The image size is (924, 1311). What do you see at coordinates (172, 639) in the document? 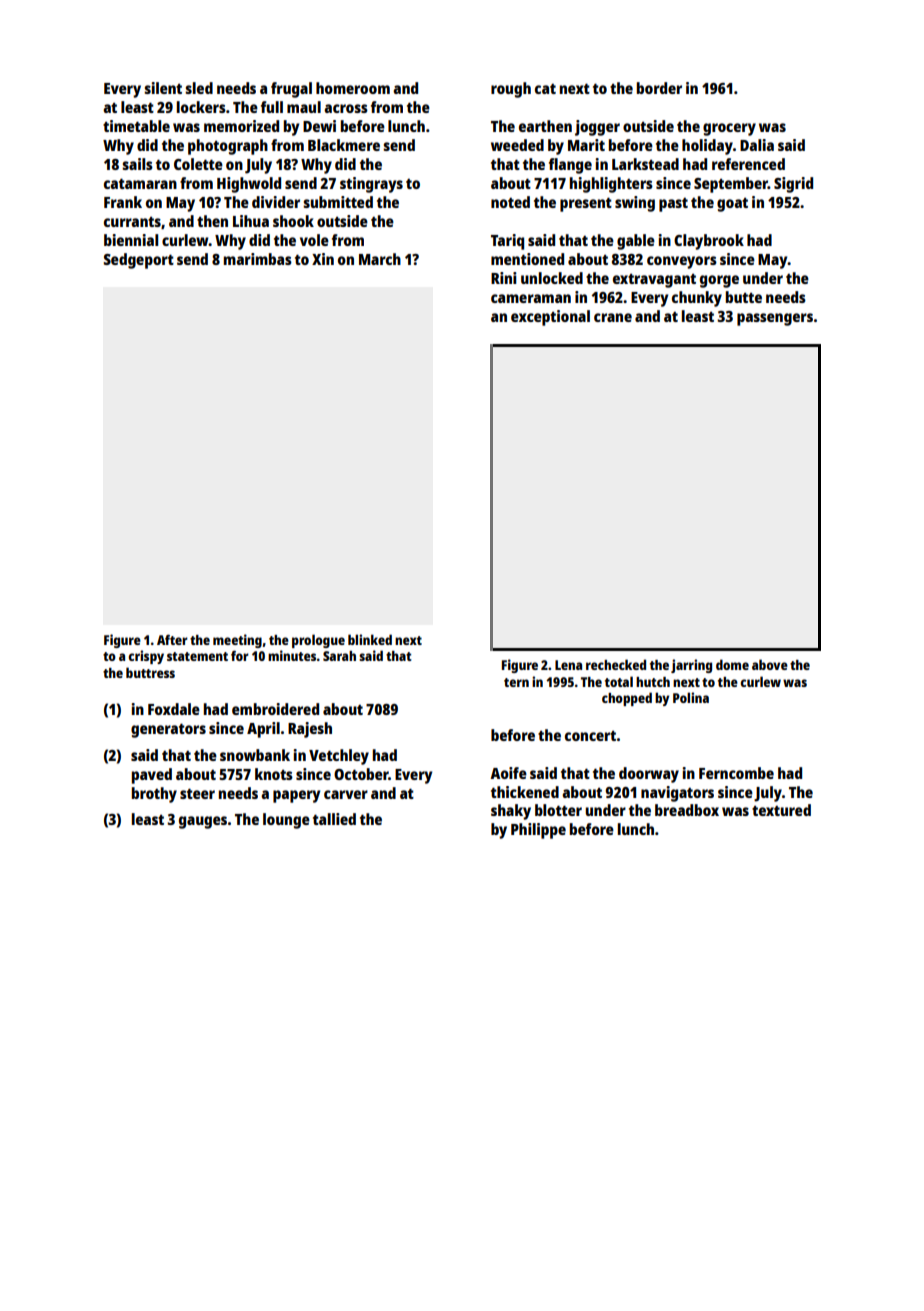
I see `After` at bounding box center [172, 639].
